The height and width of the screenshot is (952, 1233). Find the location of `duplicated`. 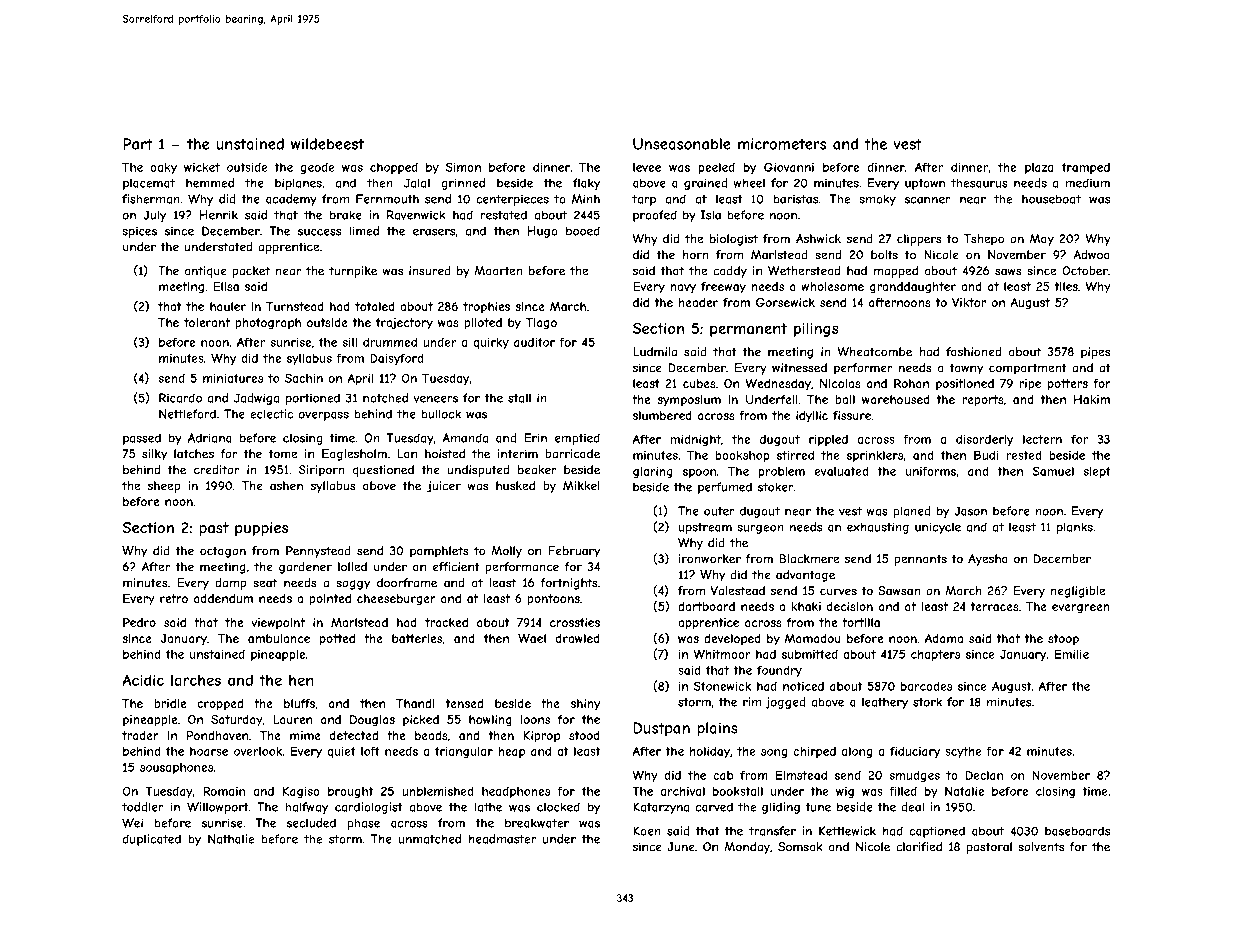

duplicated is located at coordinates (152, 840).
